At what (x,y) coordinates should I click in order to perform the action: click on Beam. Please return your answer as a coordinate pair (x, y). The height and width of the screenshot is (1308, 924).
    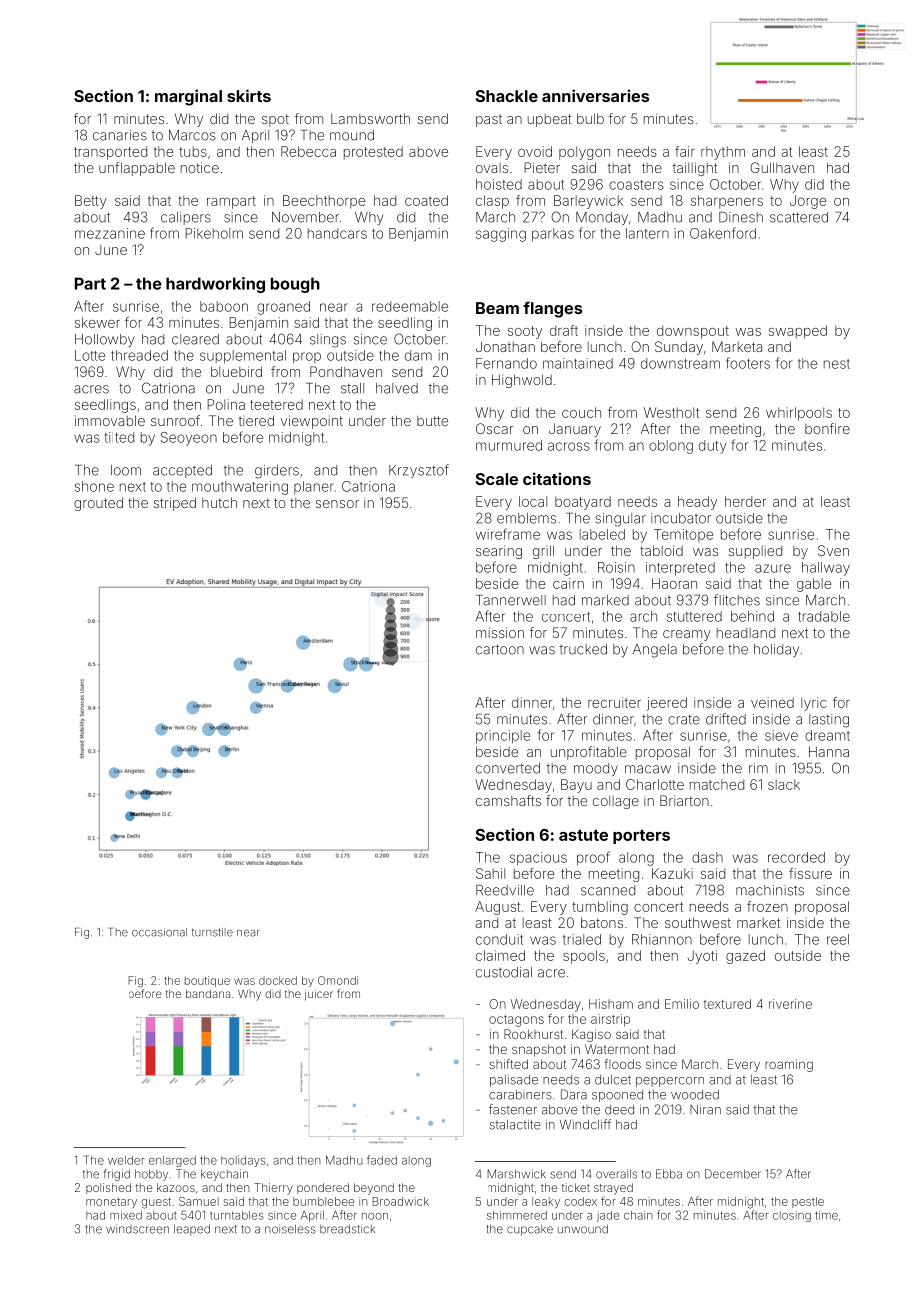
    Looking at the image, I should click on (497, 308).
